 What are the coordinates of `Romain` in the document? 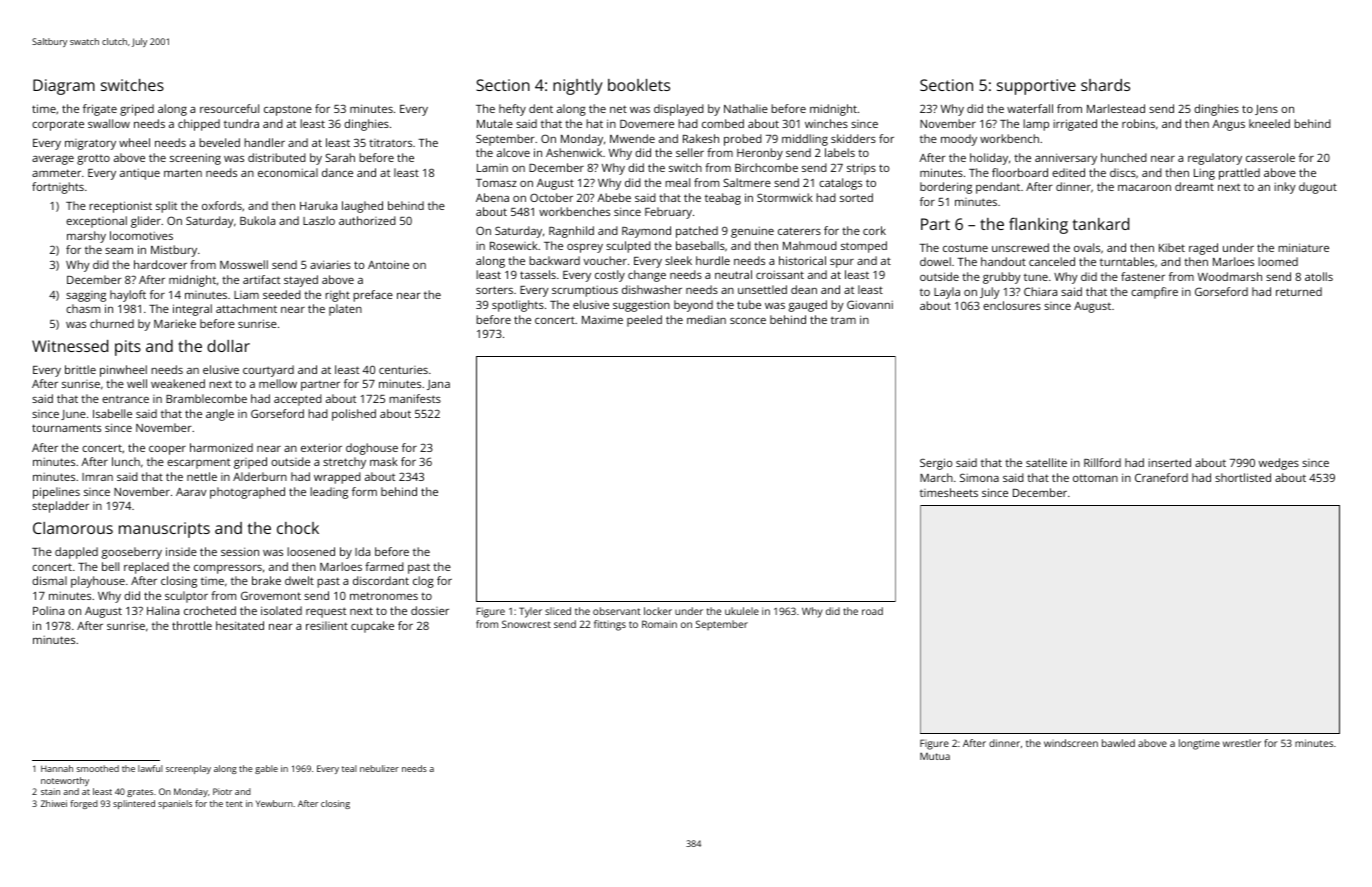 It's located at (659, 624).
